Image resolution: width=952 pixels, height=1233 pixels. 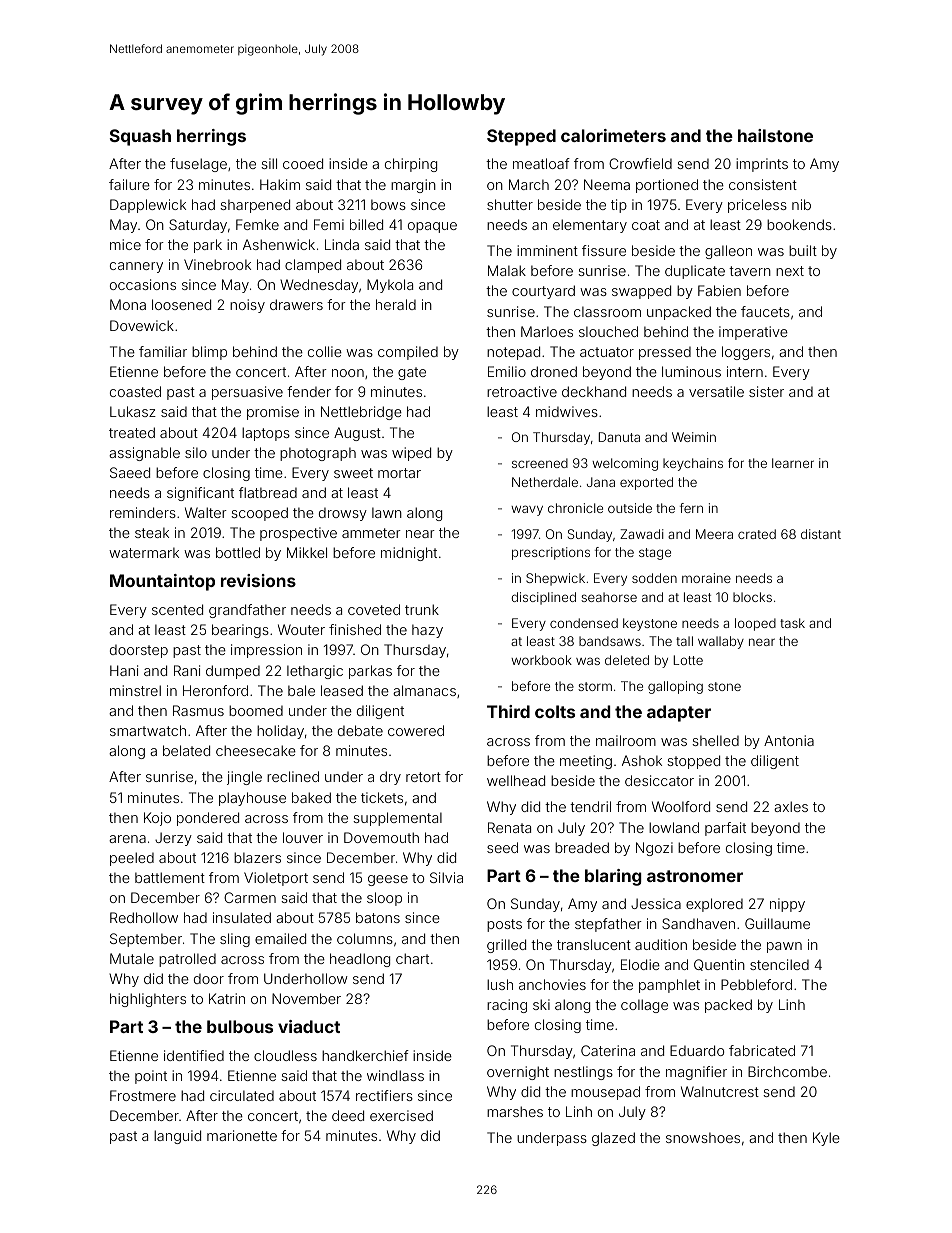 What do you see at coordinates (801, 204) in the page?
I see `nib` at bounding box center [801, 204].
